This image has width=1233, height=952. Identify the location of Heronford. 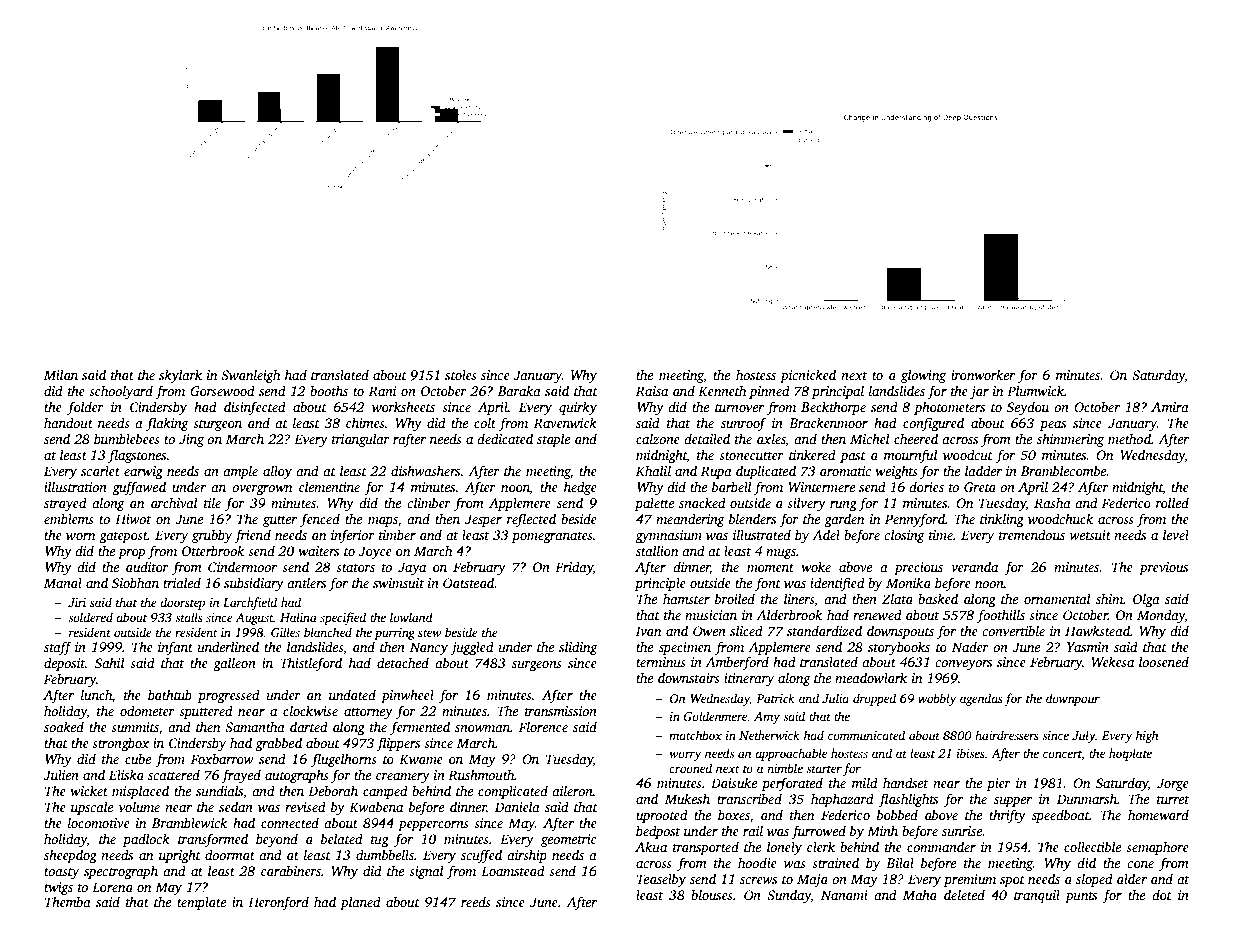
(278, 903).
